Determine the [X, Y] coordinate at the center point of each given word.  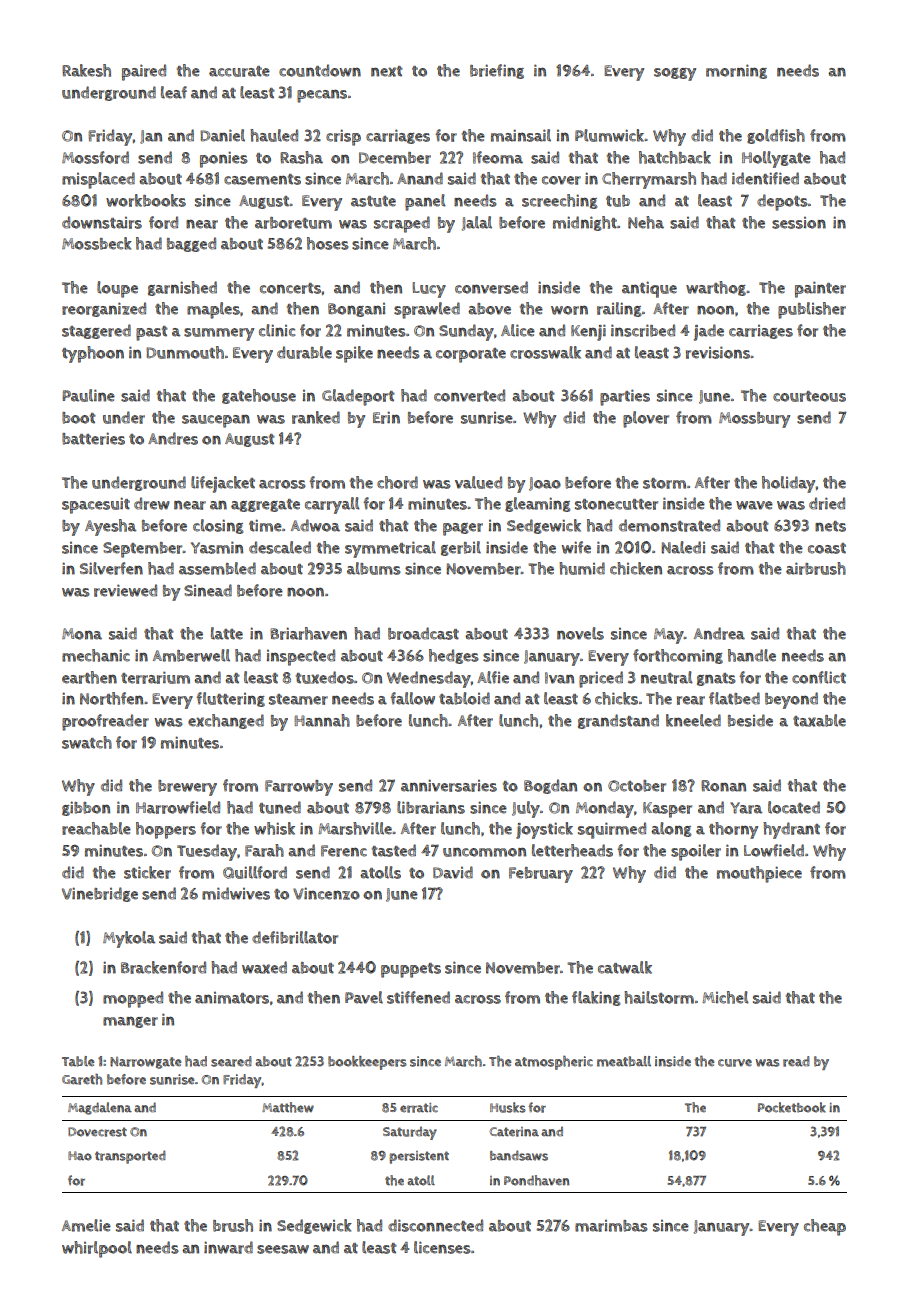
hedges [454, 656]
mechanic [96, 655]
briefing [497, 71]
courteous [809, 396]
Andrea [719, 633]
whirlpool [97, 1249]
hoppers [166, 830]
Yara [746, 808]
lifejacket [223, 484]
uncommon [484, 852]
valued [478, 482]
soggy [675, 74]
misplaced [98, 180]
